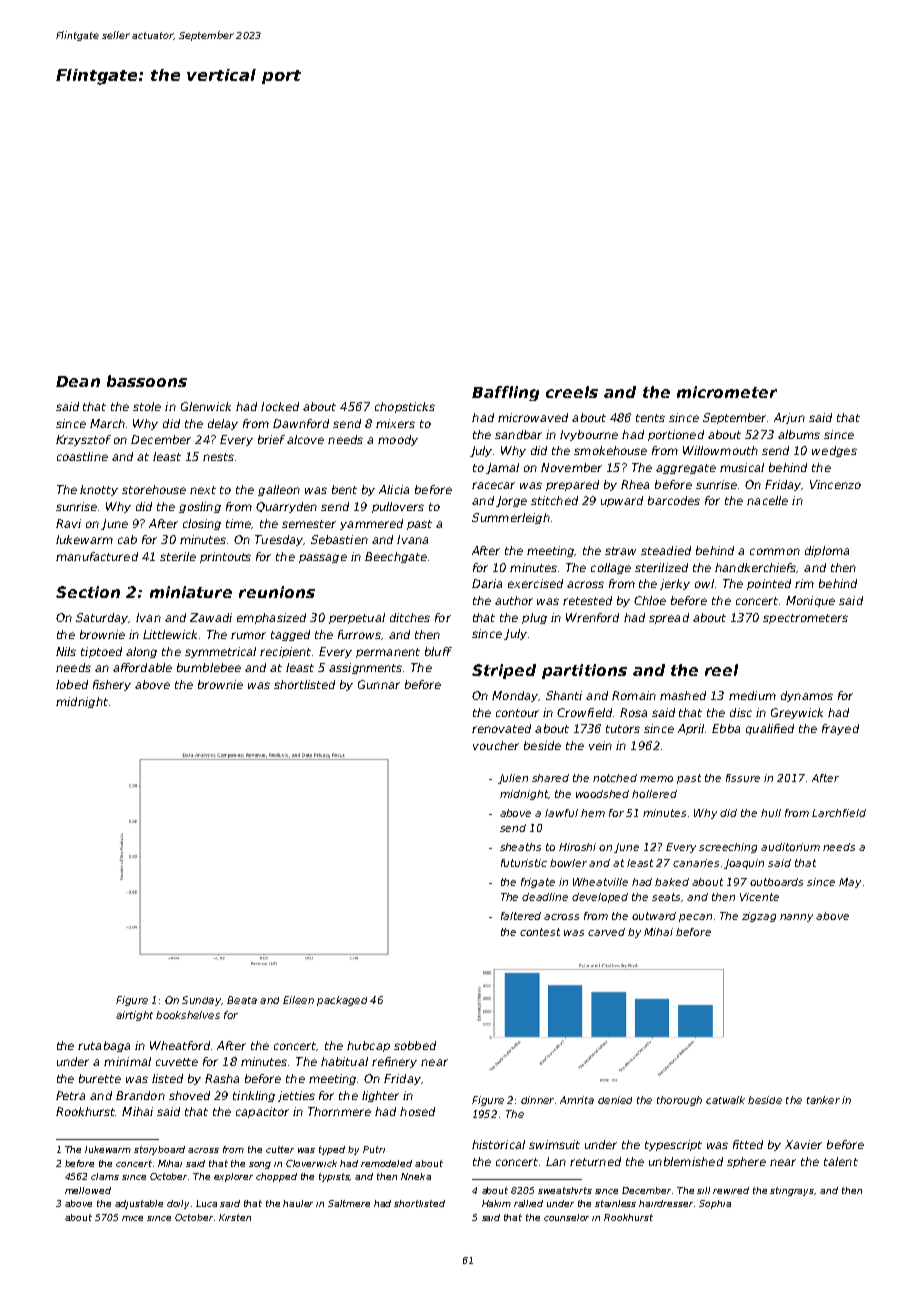  Describe the element at coordinates (342, 1001) in the screenshot. I see `packaged` at that location.
